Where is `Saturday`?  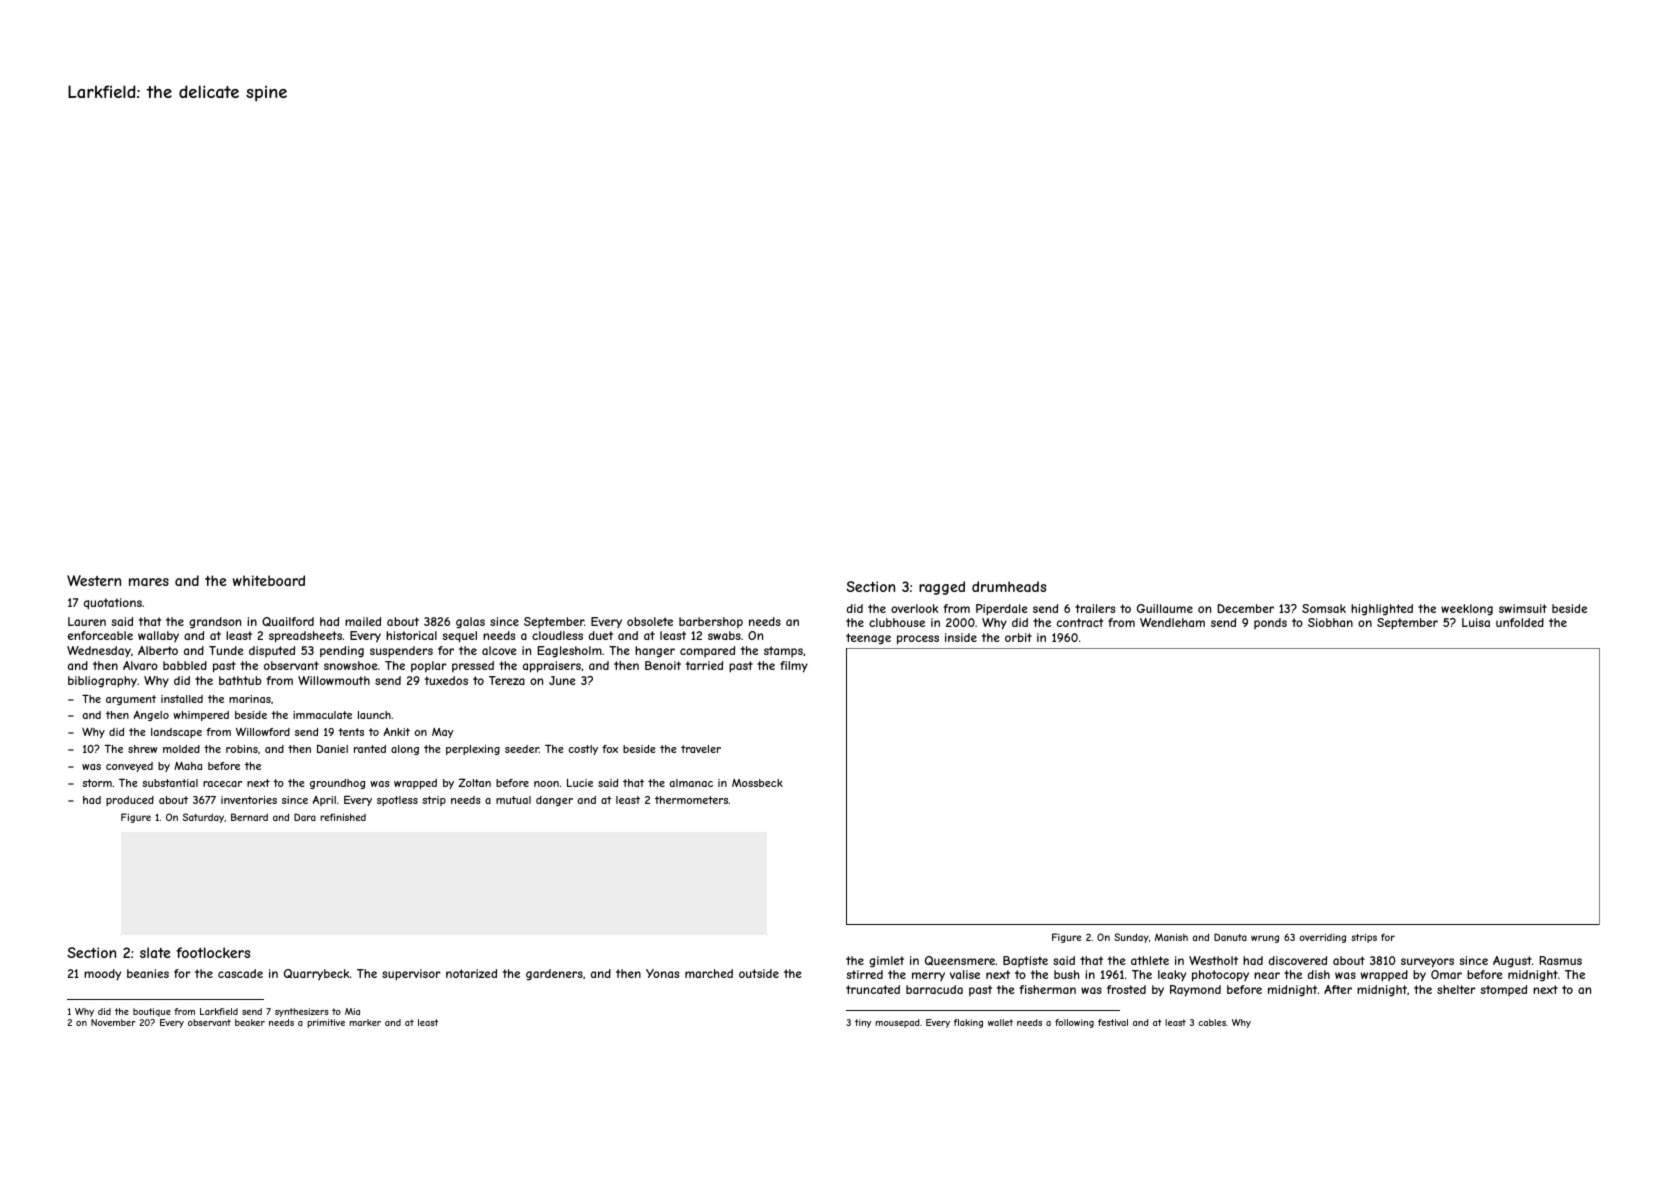 Saturday is located at coordinates (203, 818).
